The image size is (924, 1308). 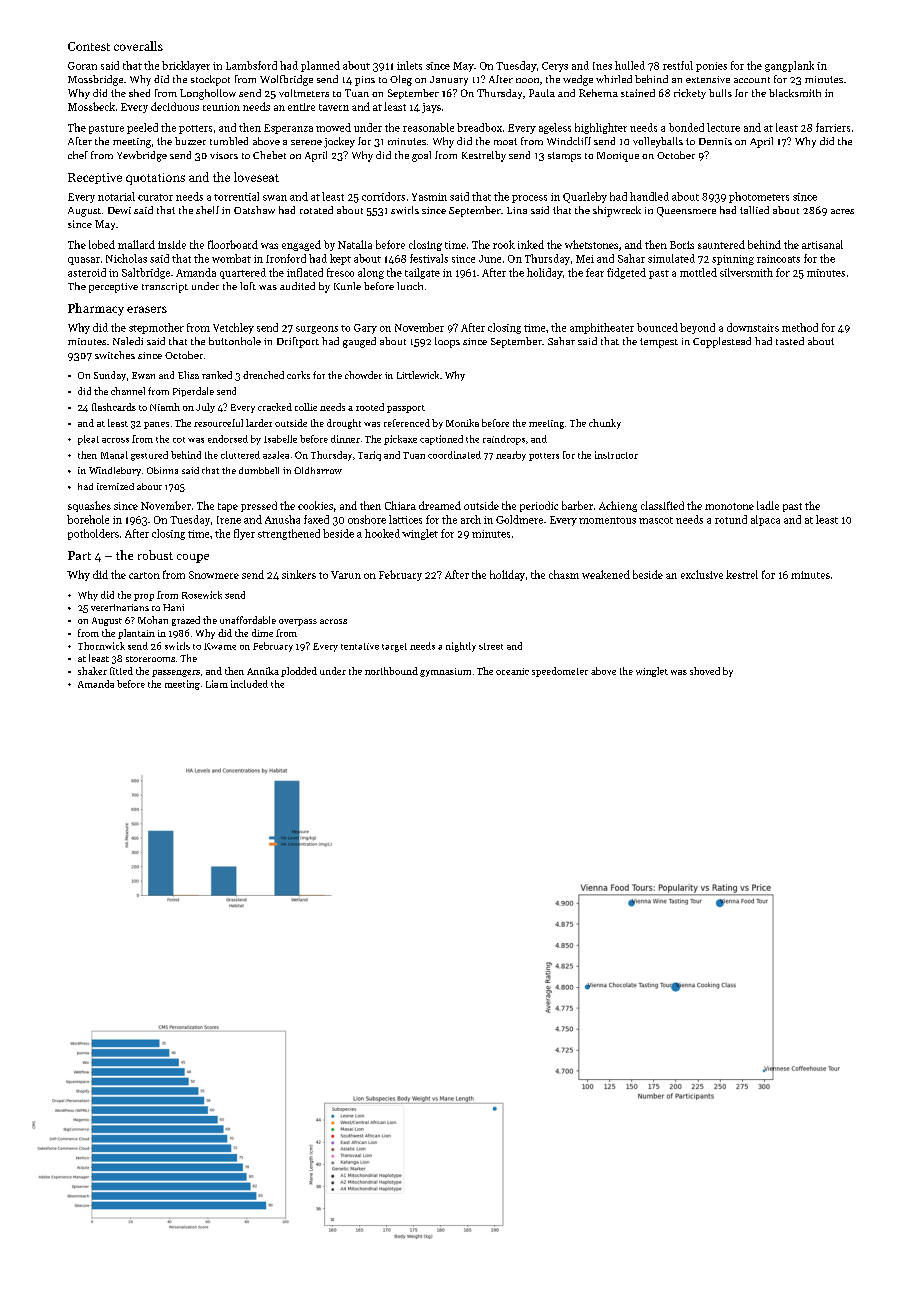 I want to click on gangplank, so click(x=789, y=66).
